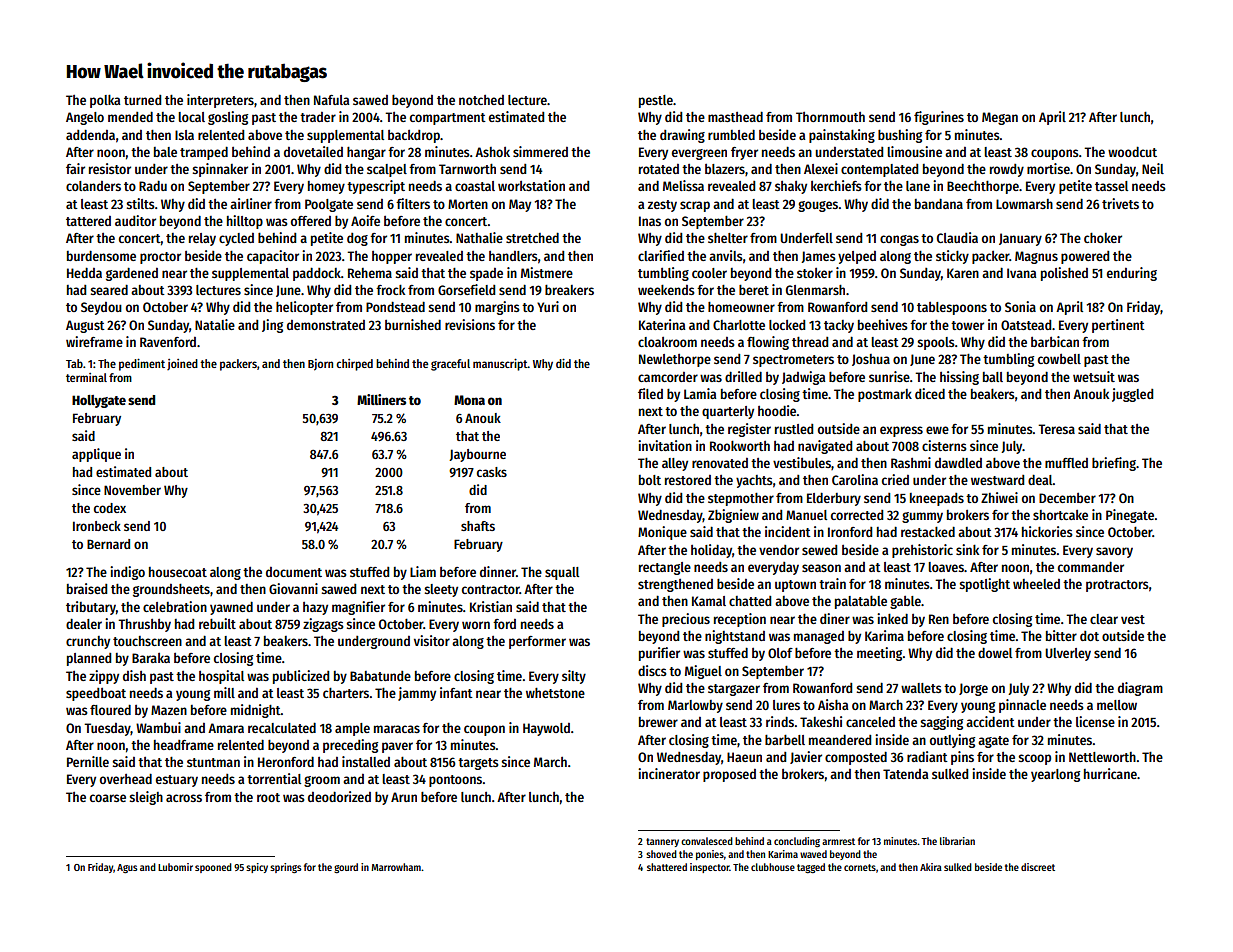 The height and width of the screenshot is (952, 1233). I want to click on gourd, so click(346, 868).
